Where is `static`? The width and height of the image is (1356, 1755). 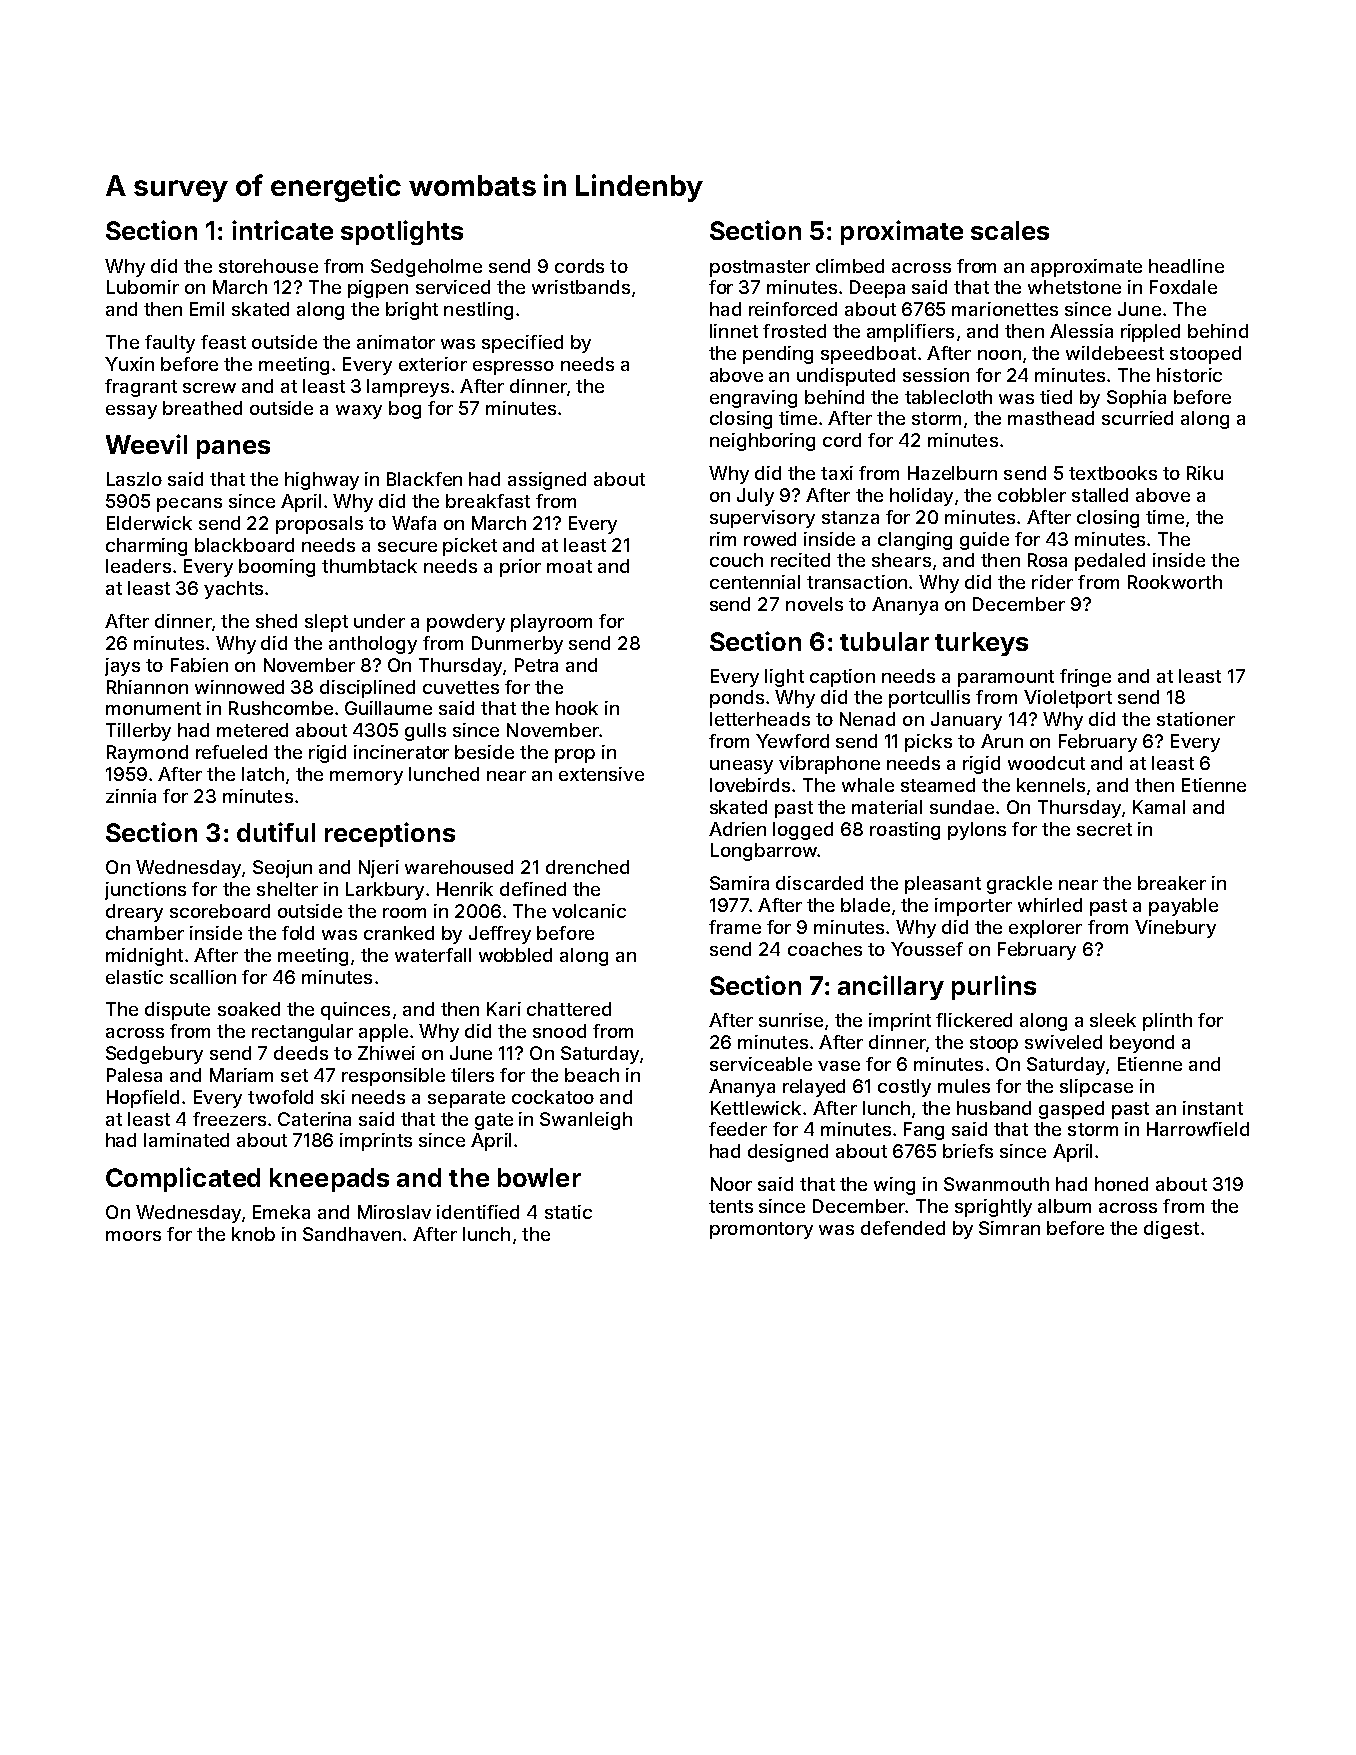
static is located at coordinates (568, 1212).
